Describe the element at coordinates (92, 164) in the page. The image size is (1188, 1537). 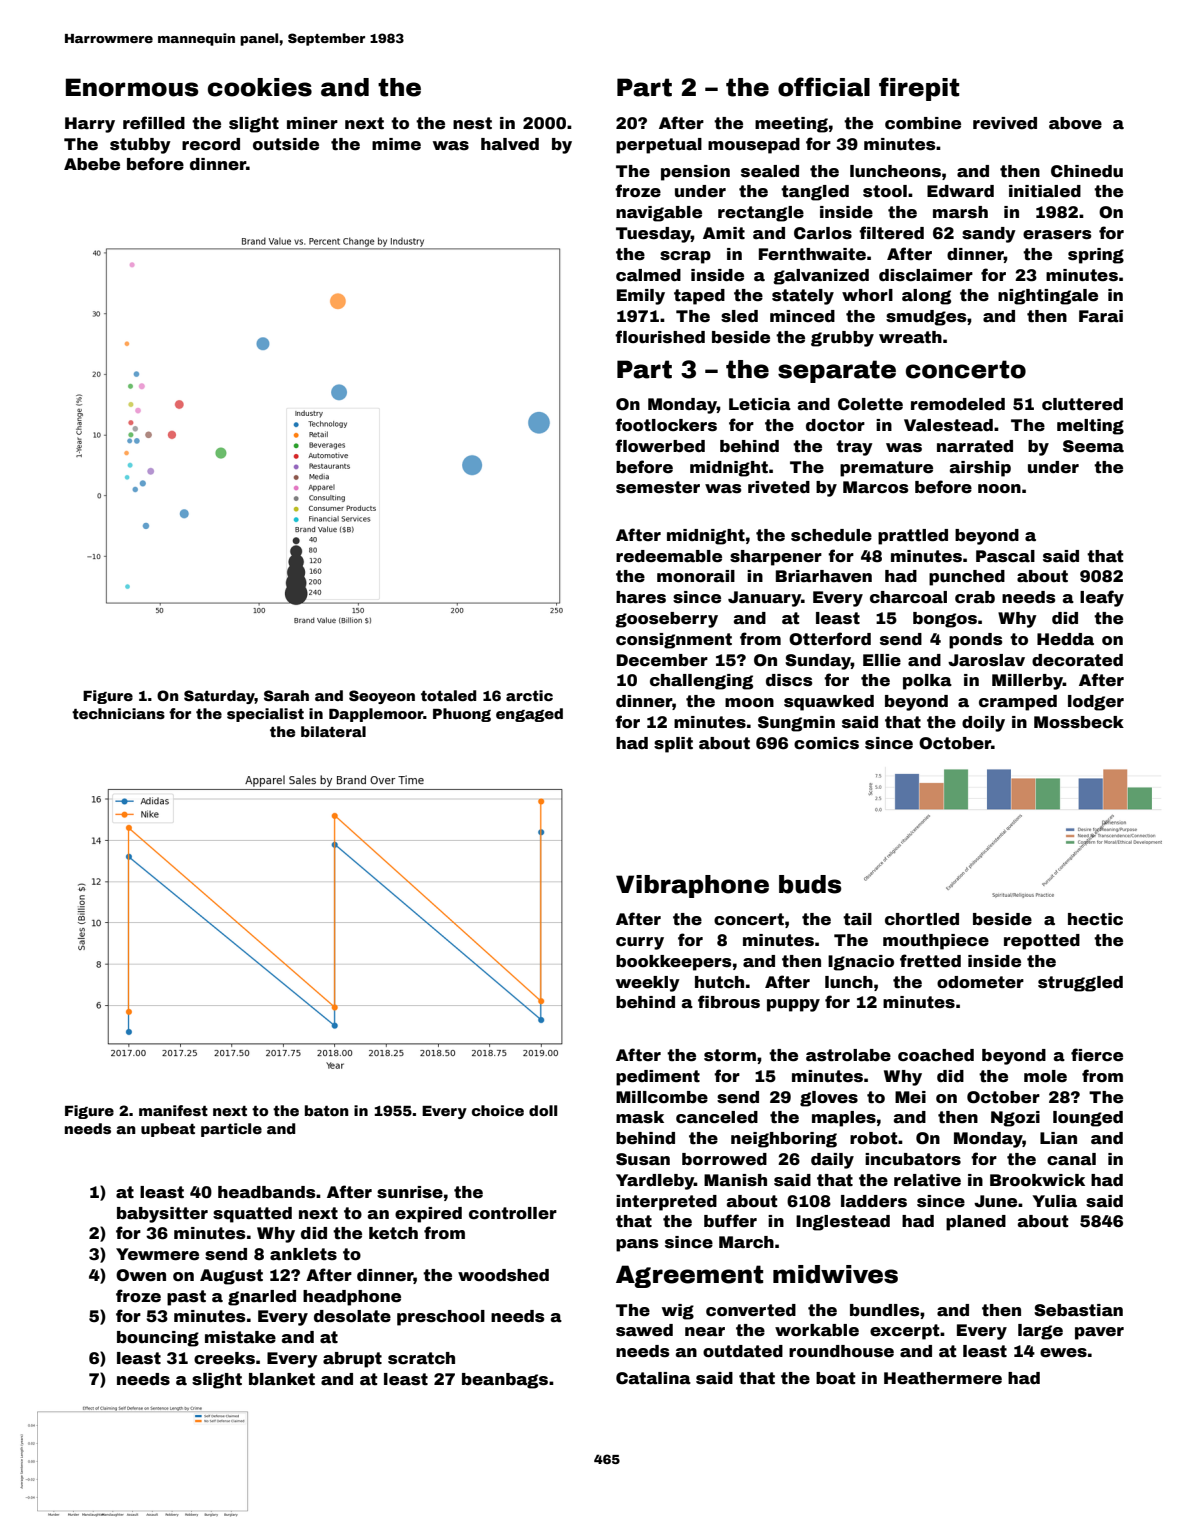
I see `Abebe` at that location.
